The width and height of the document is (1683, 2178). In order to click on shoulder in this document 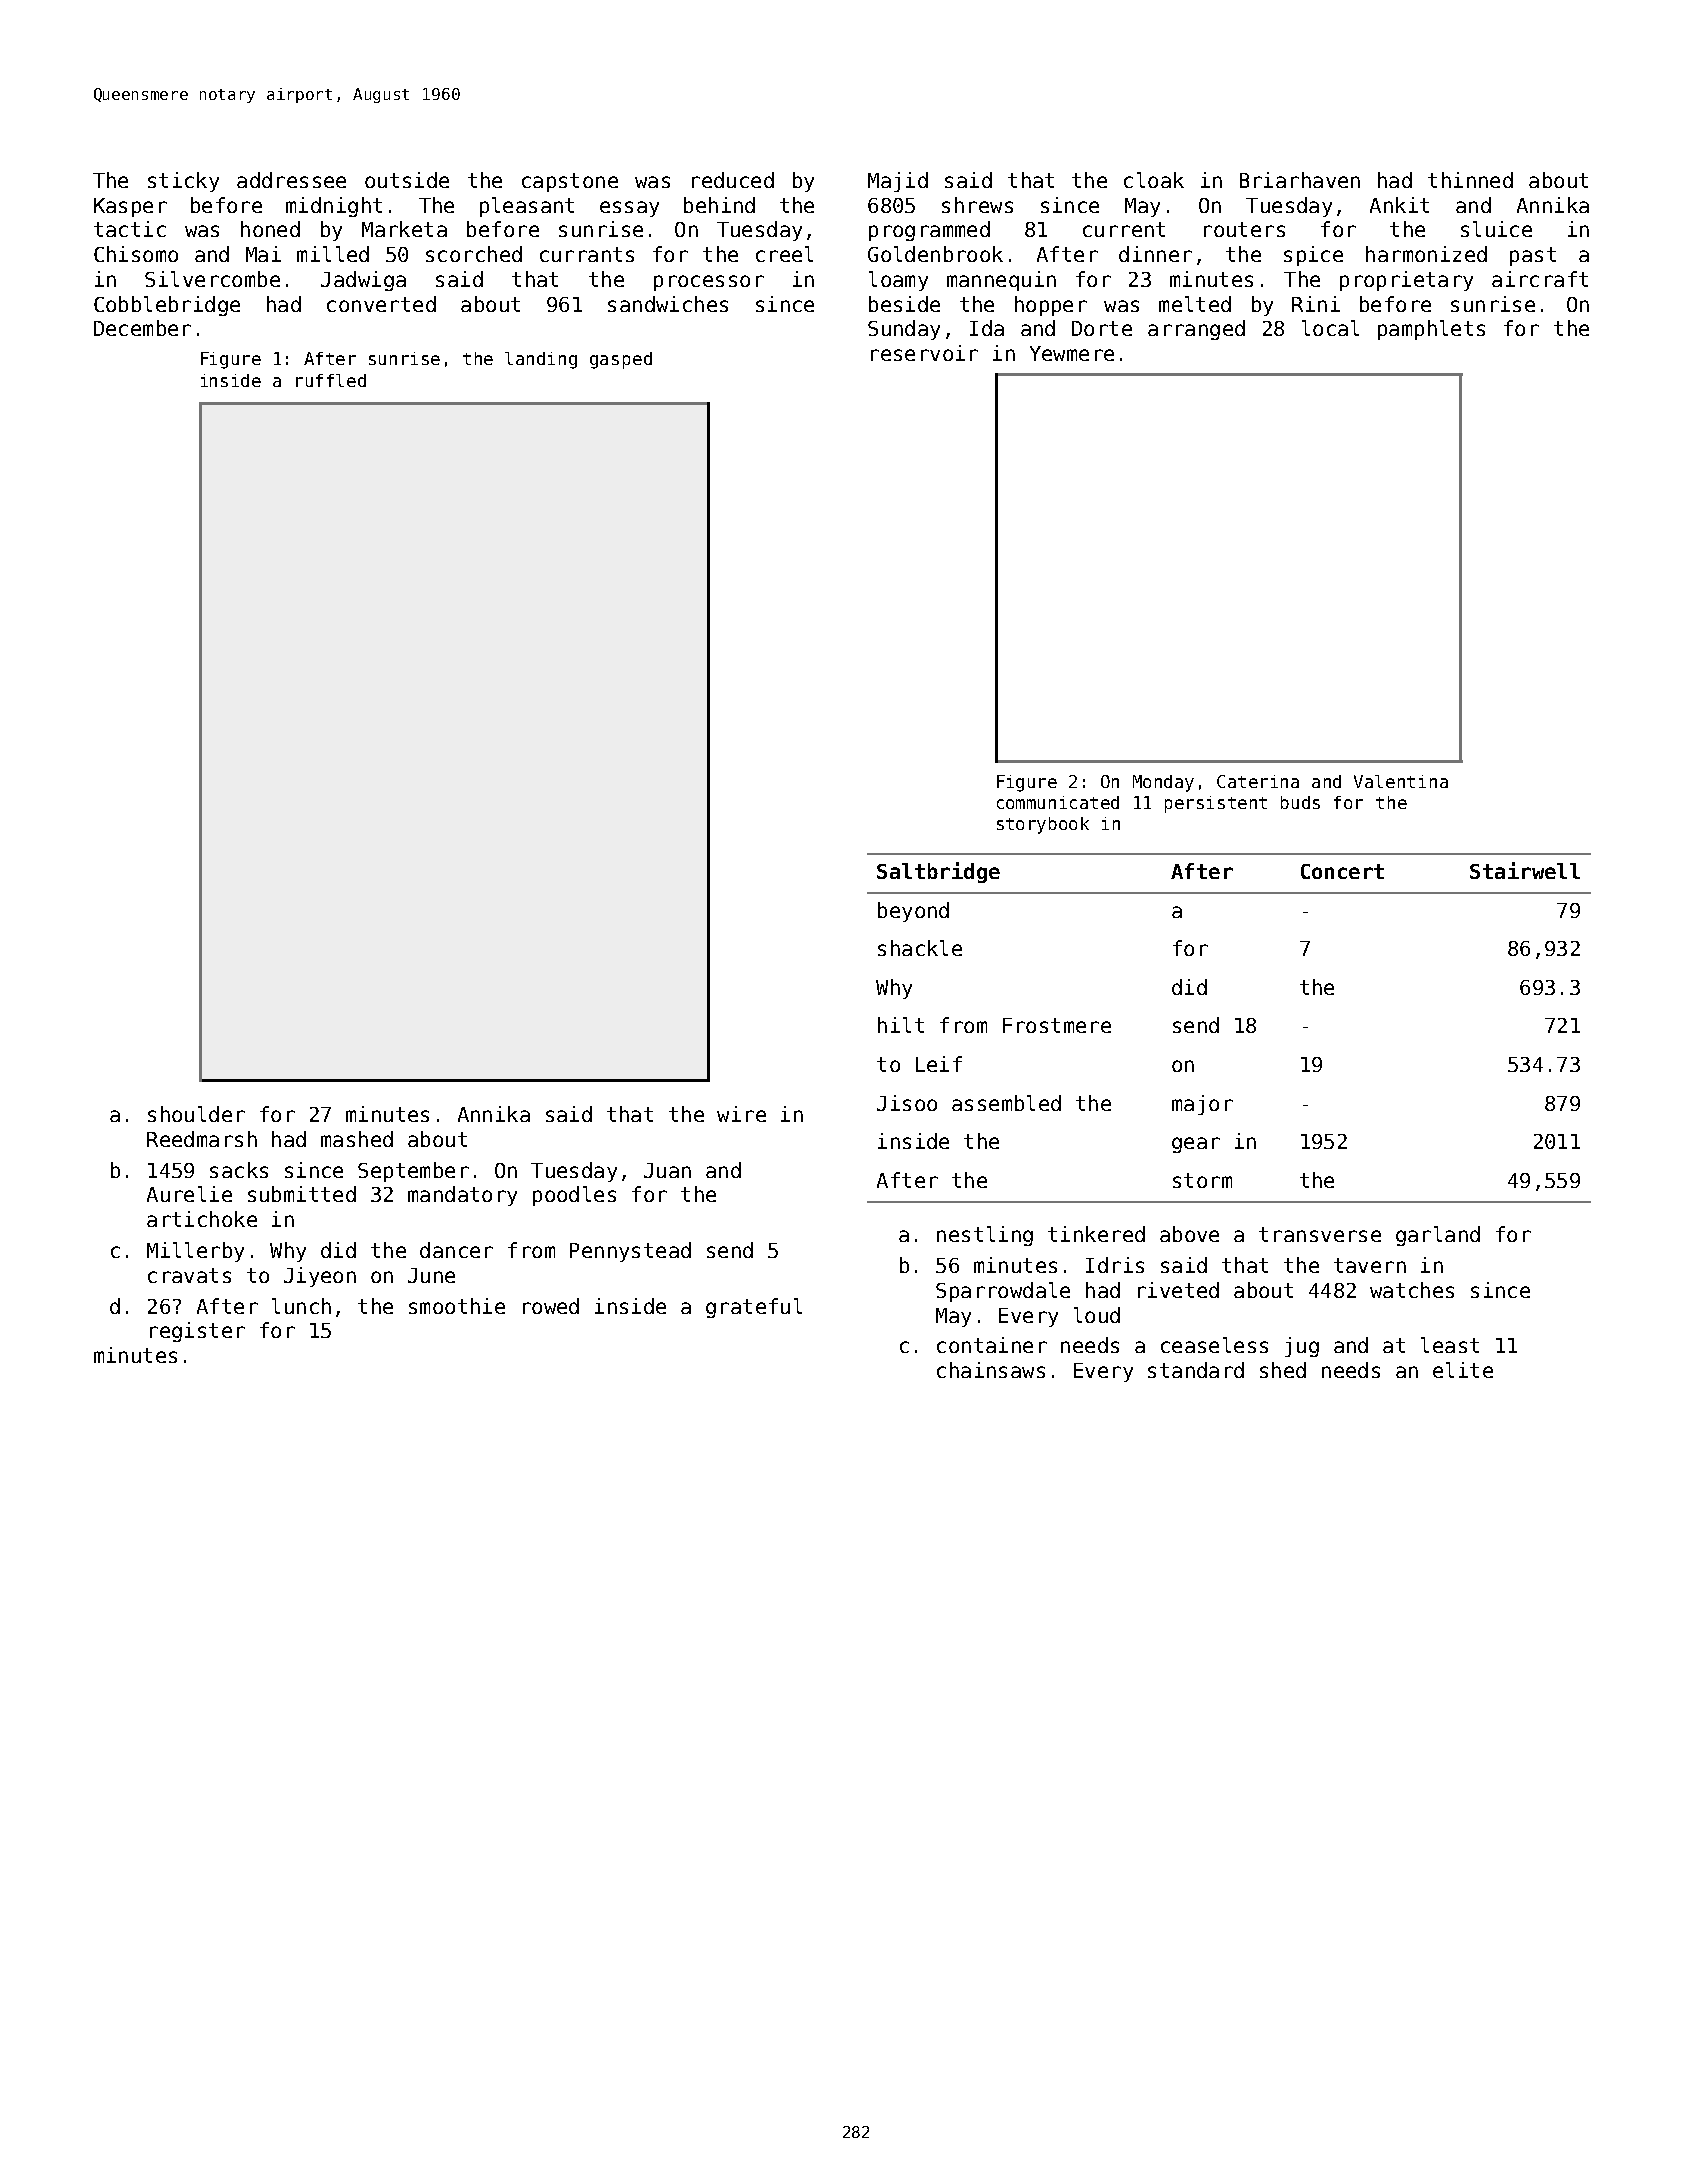, I will do `click(196, 1114)`.
